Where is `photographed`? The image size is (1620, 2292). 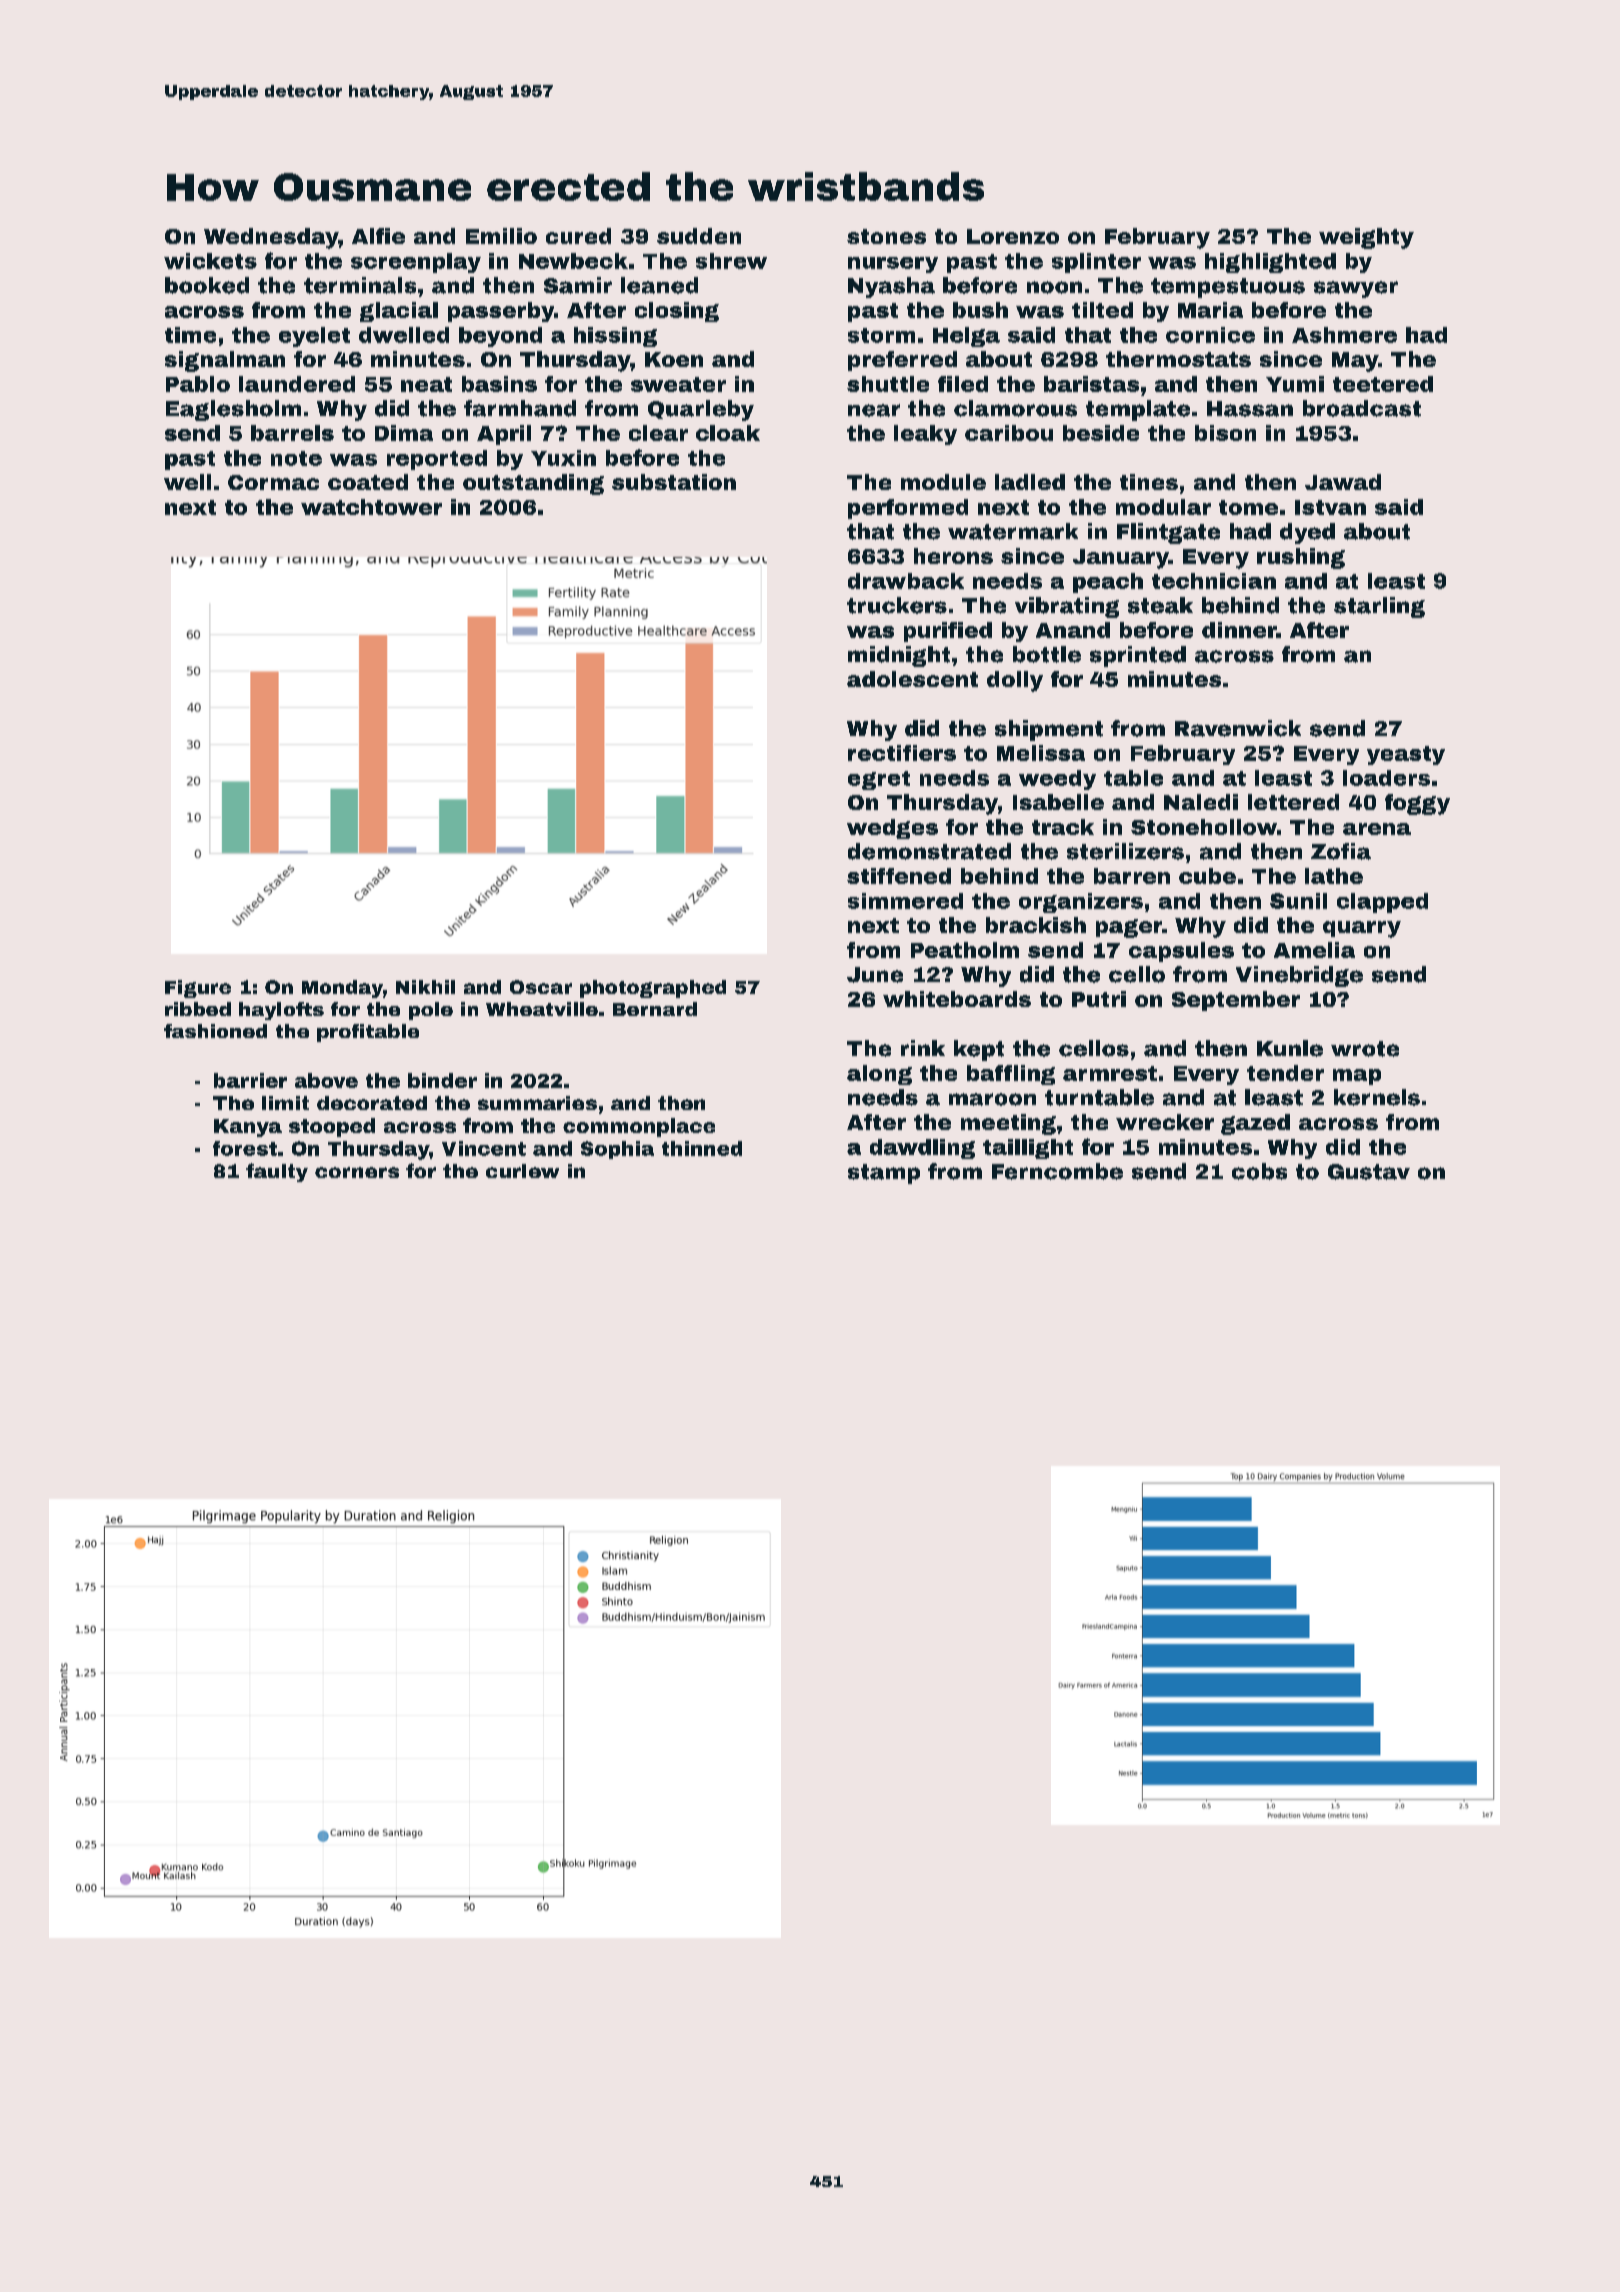
photographed is located at coordinates (653, 989).
